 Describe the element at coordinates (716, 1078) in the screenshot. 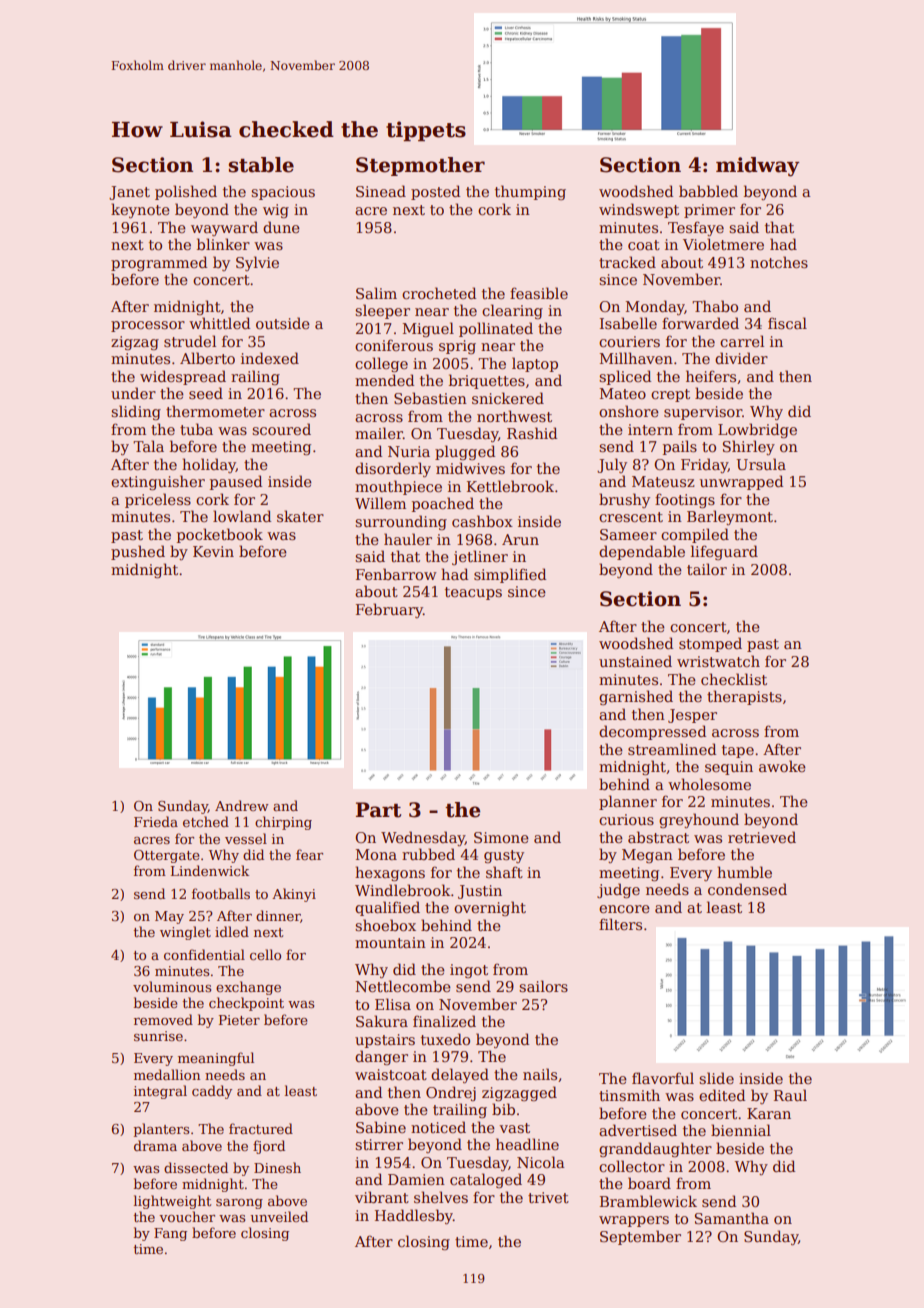

I see `slide` at that location.
